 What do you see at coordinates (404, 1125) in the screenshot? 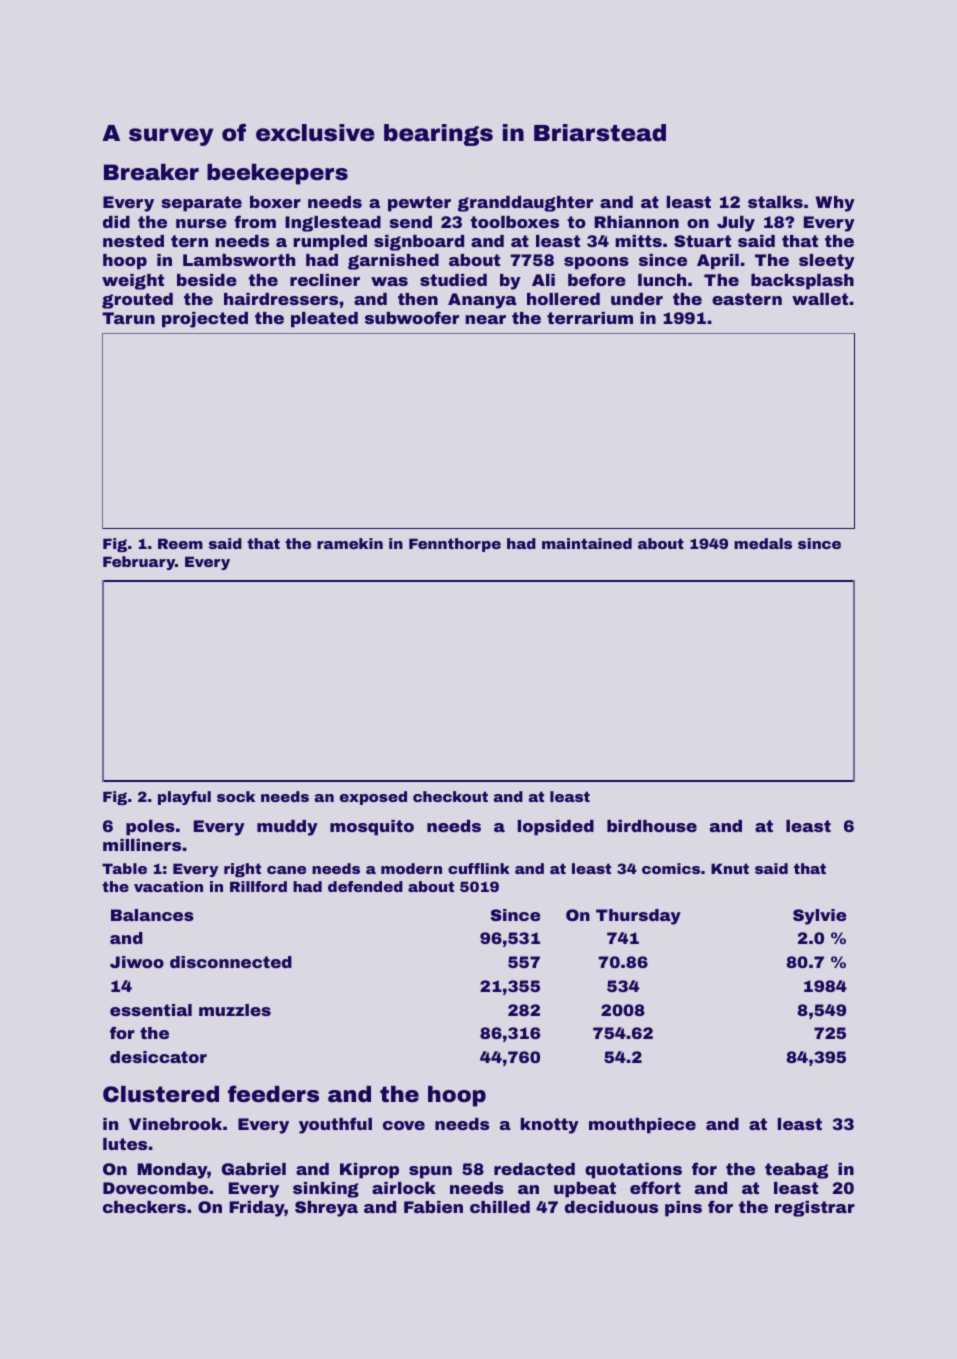
I see `cove` at bounding box center [404, 1125].
